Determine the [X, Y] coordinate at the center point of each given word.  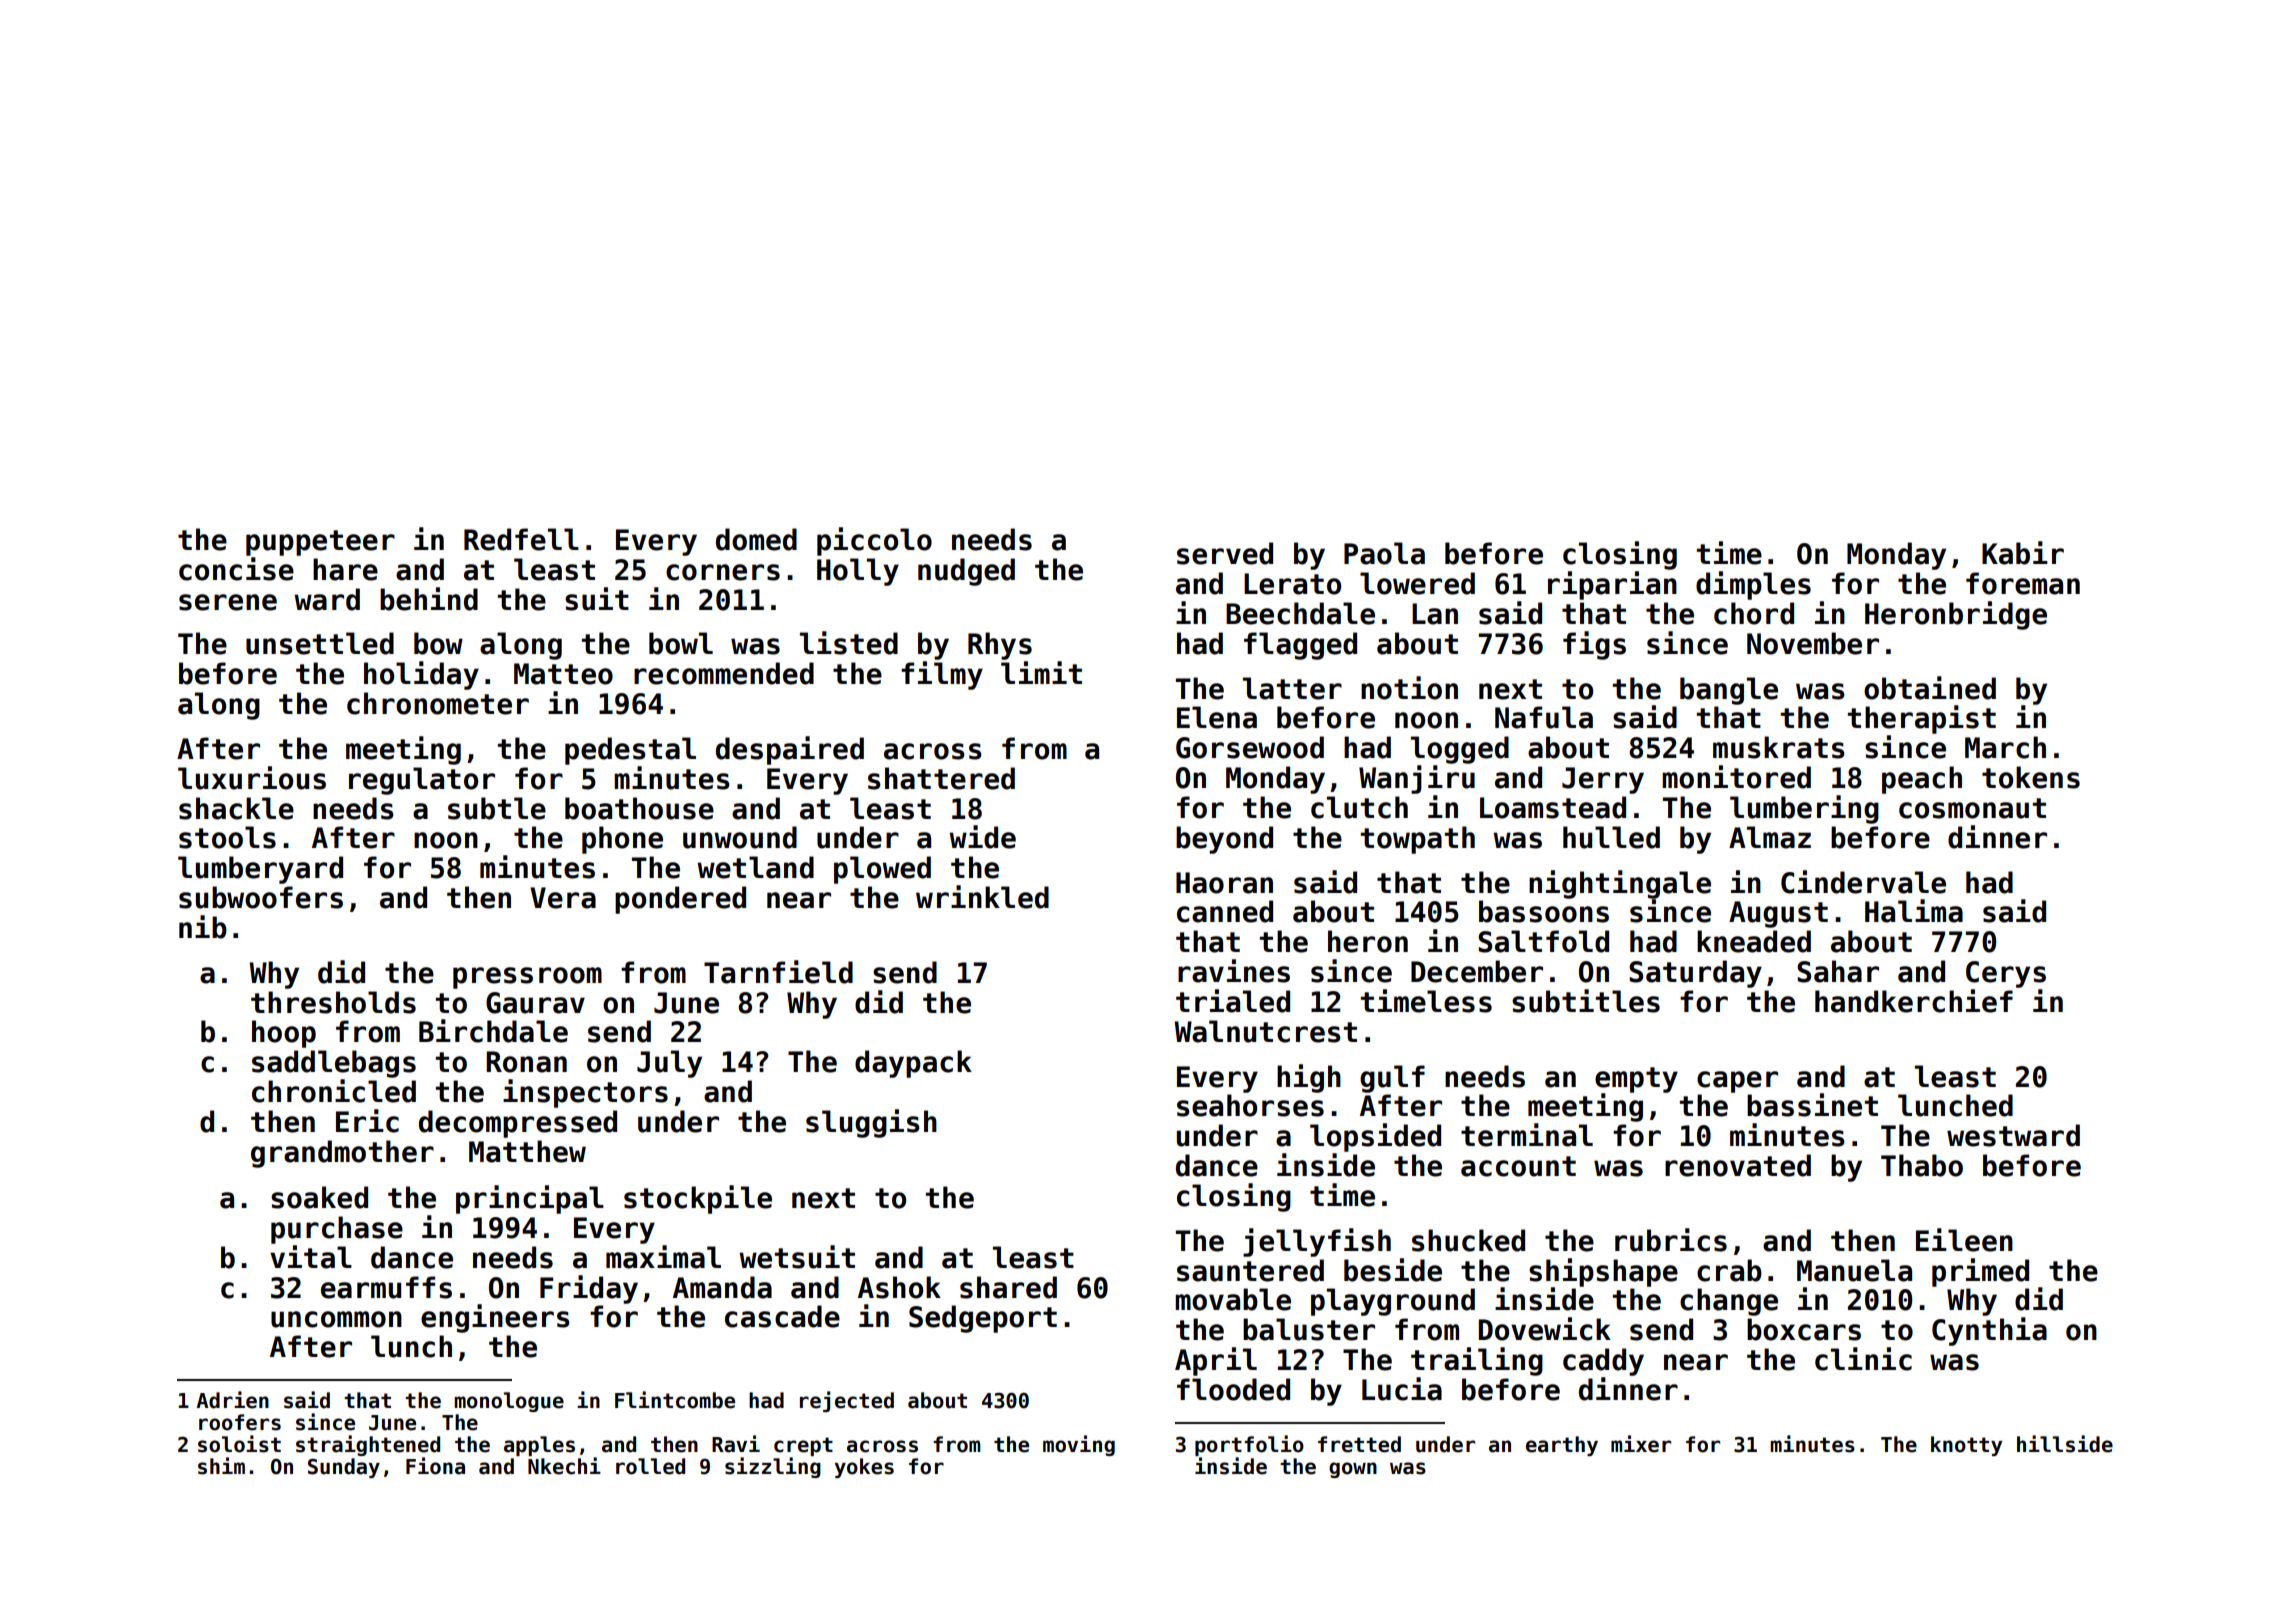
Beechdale [1300, 613]
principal [530, 1199]
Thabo [1922, 1165]
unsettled [320, 643]
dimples [1753, 585]
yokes [864, 1468]
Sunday [344, 1468]
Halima [1914, 911]
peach [1922, 780]
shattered [941, 778]
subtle [497, 808]
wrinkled [982, 897]
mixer [1641, 1444]
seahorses [1250, 1105]
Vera [563, 898]
